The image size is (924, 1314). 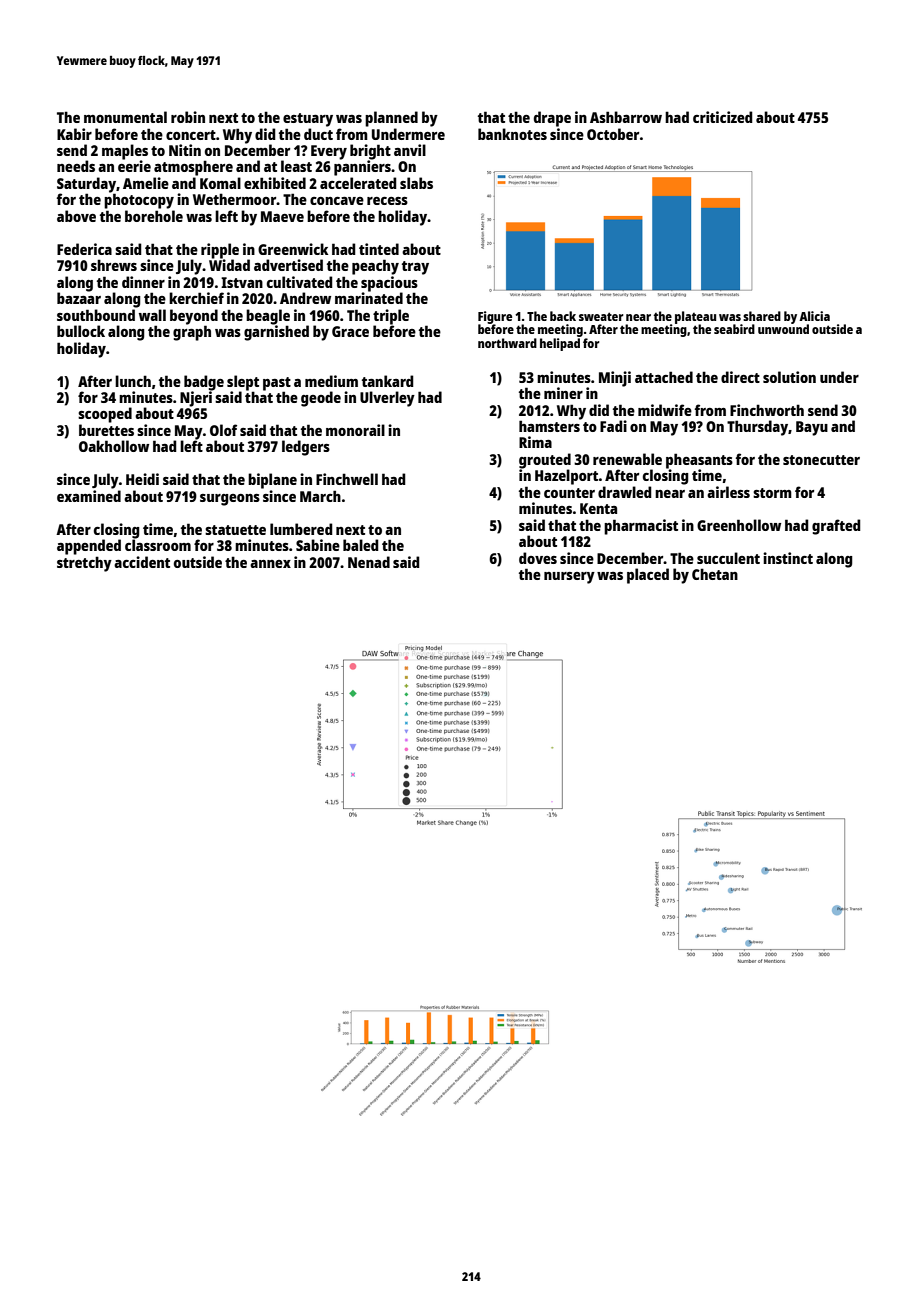 I want to click on wall, so click(x=152, y=315).
